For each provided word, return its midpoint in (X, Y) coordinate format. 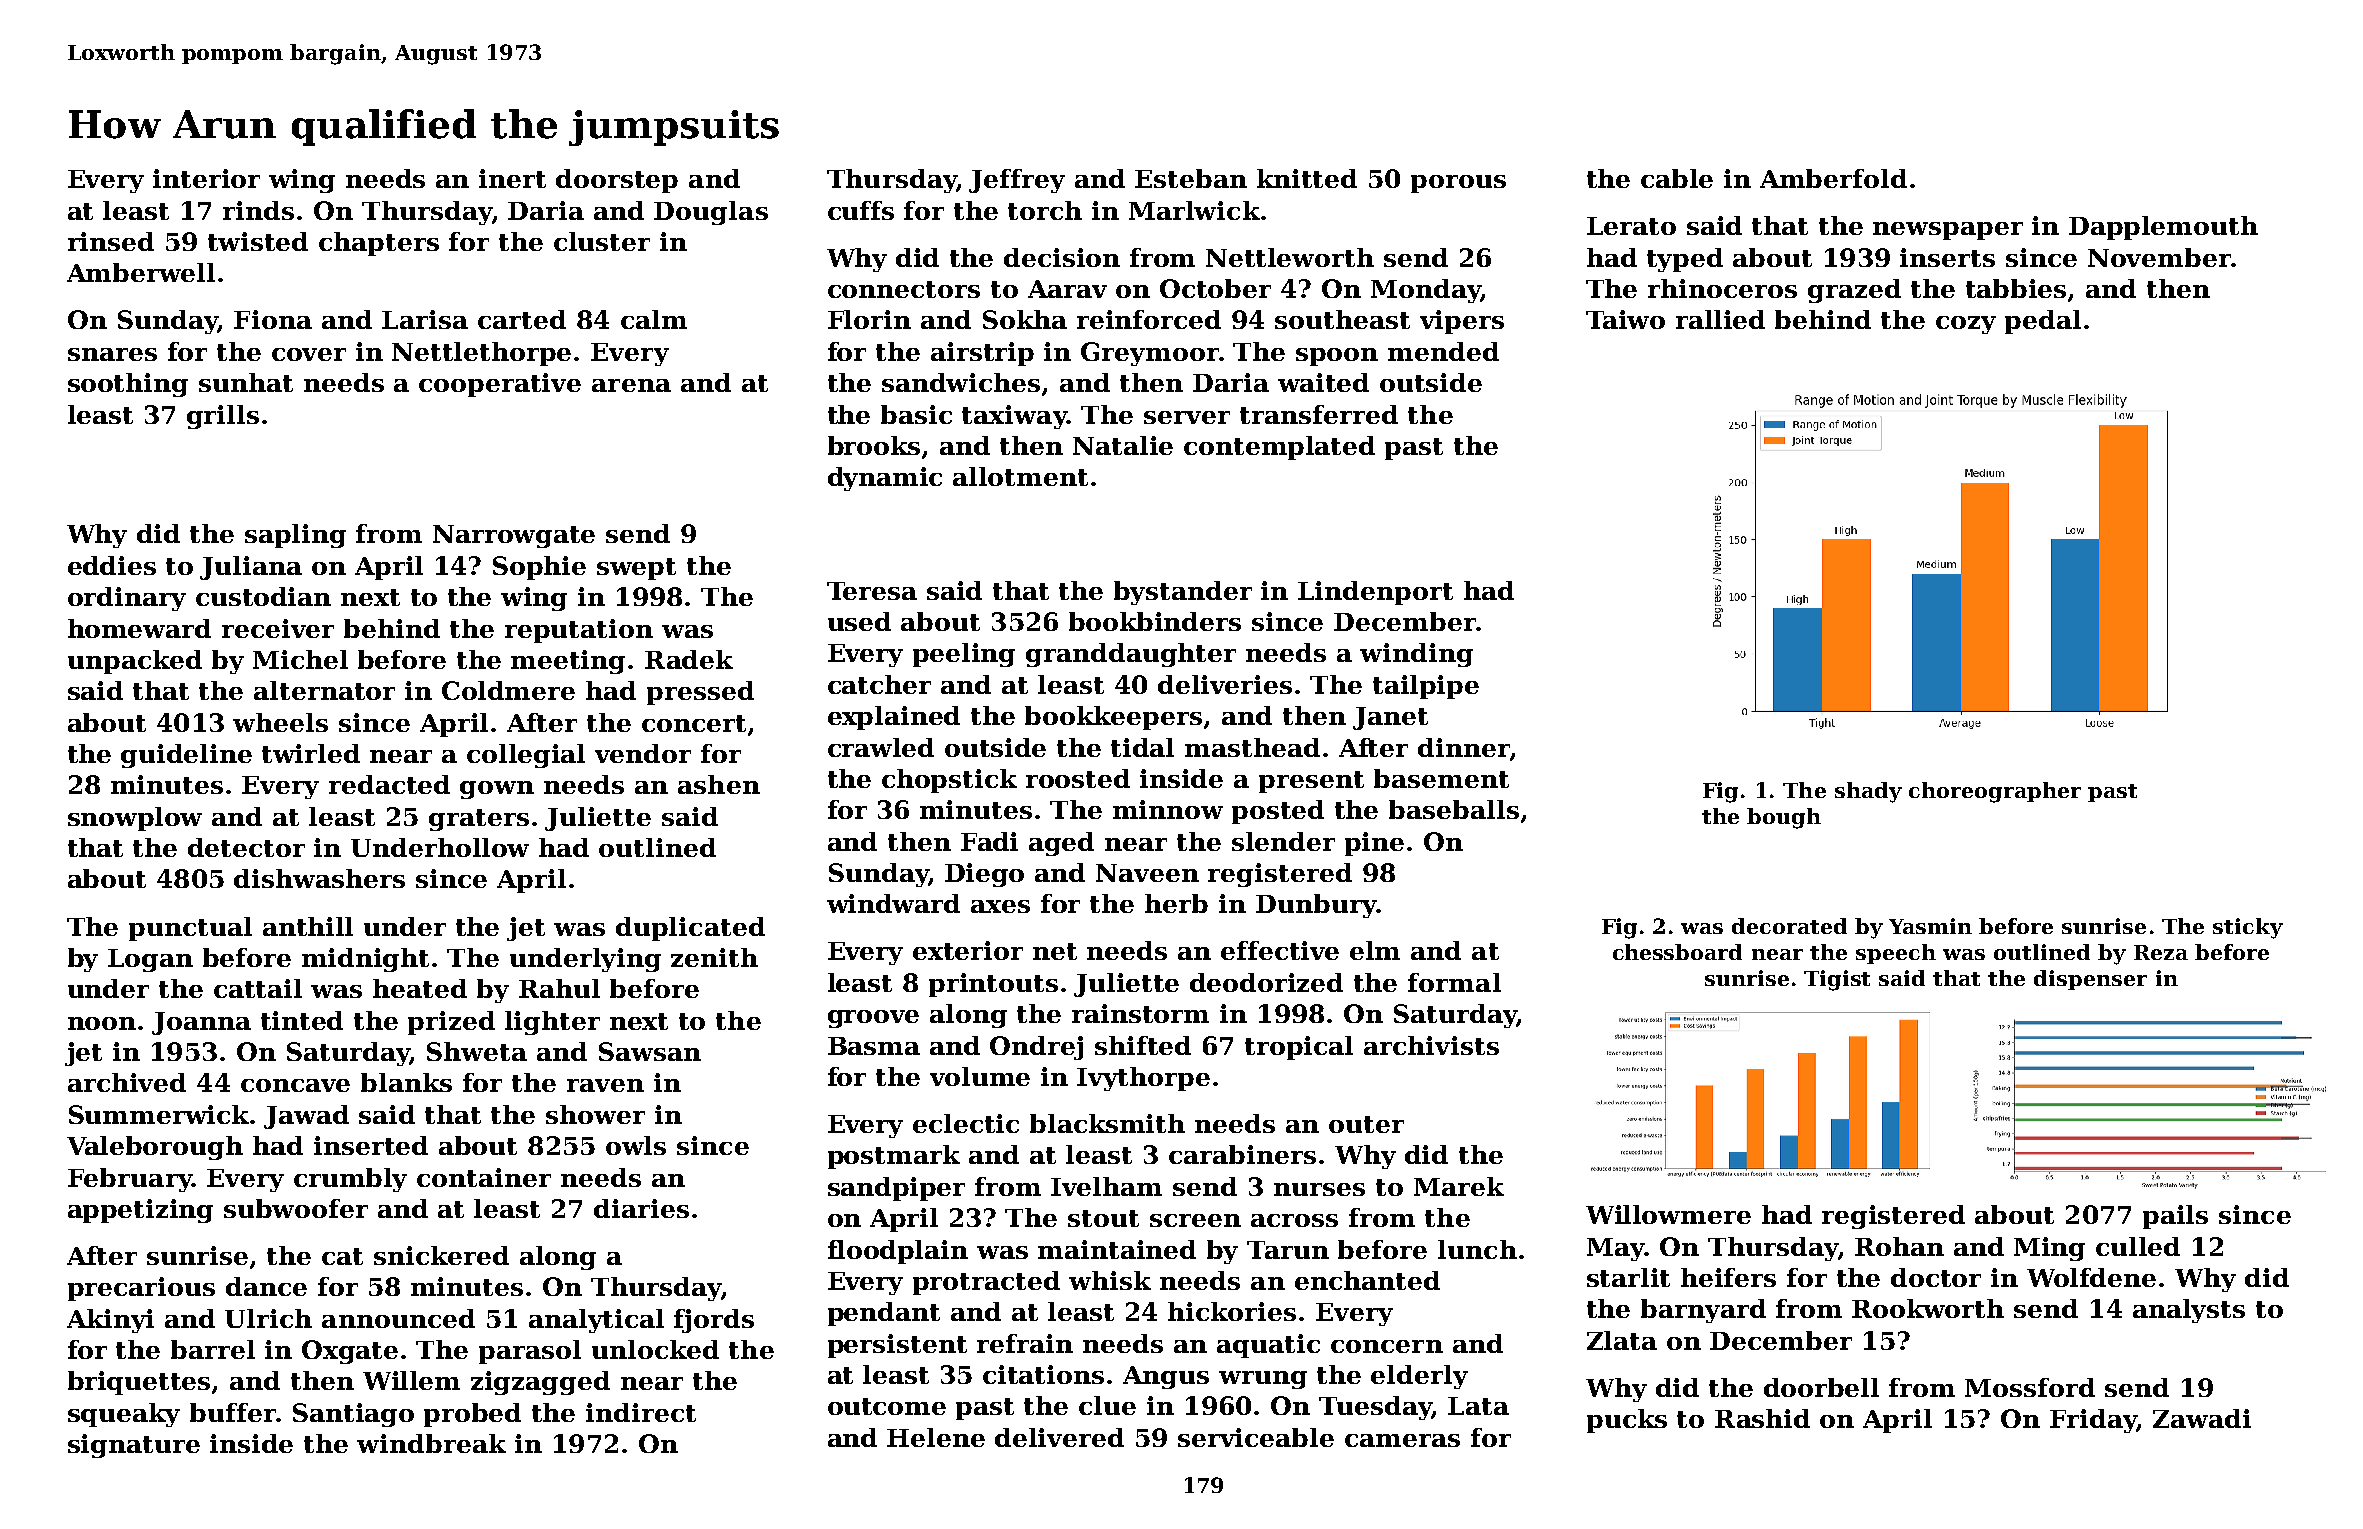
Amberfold (1833, 178)
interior (206, 178)
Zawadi (2202, 1418)
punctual (190, 929)
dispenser (2090, 980)
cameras (1402, 1440)
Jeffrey (1017, 181)
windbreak (431, 1443)
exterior (968, 950)
